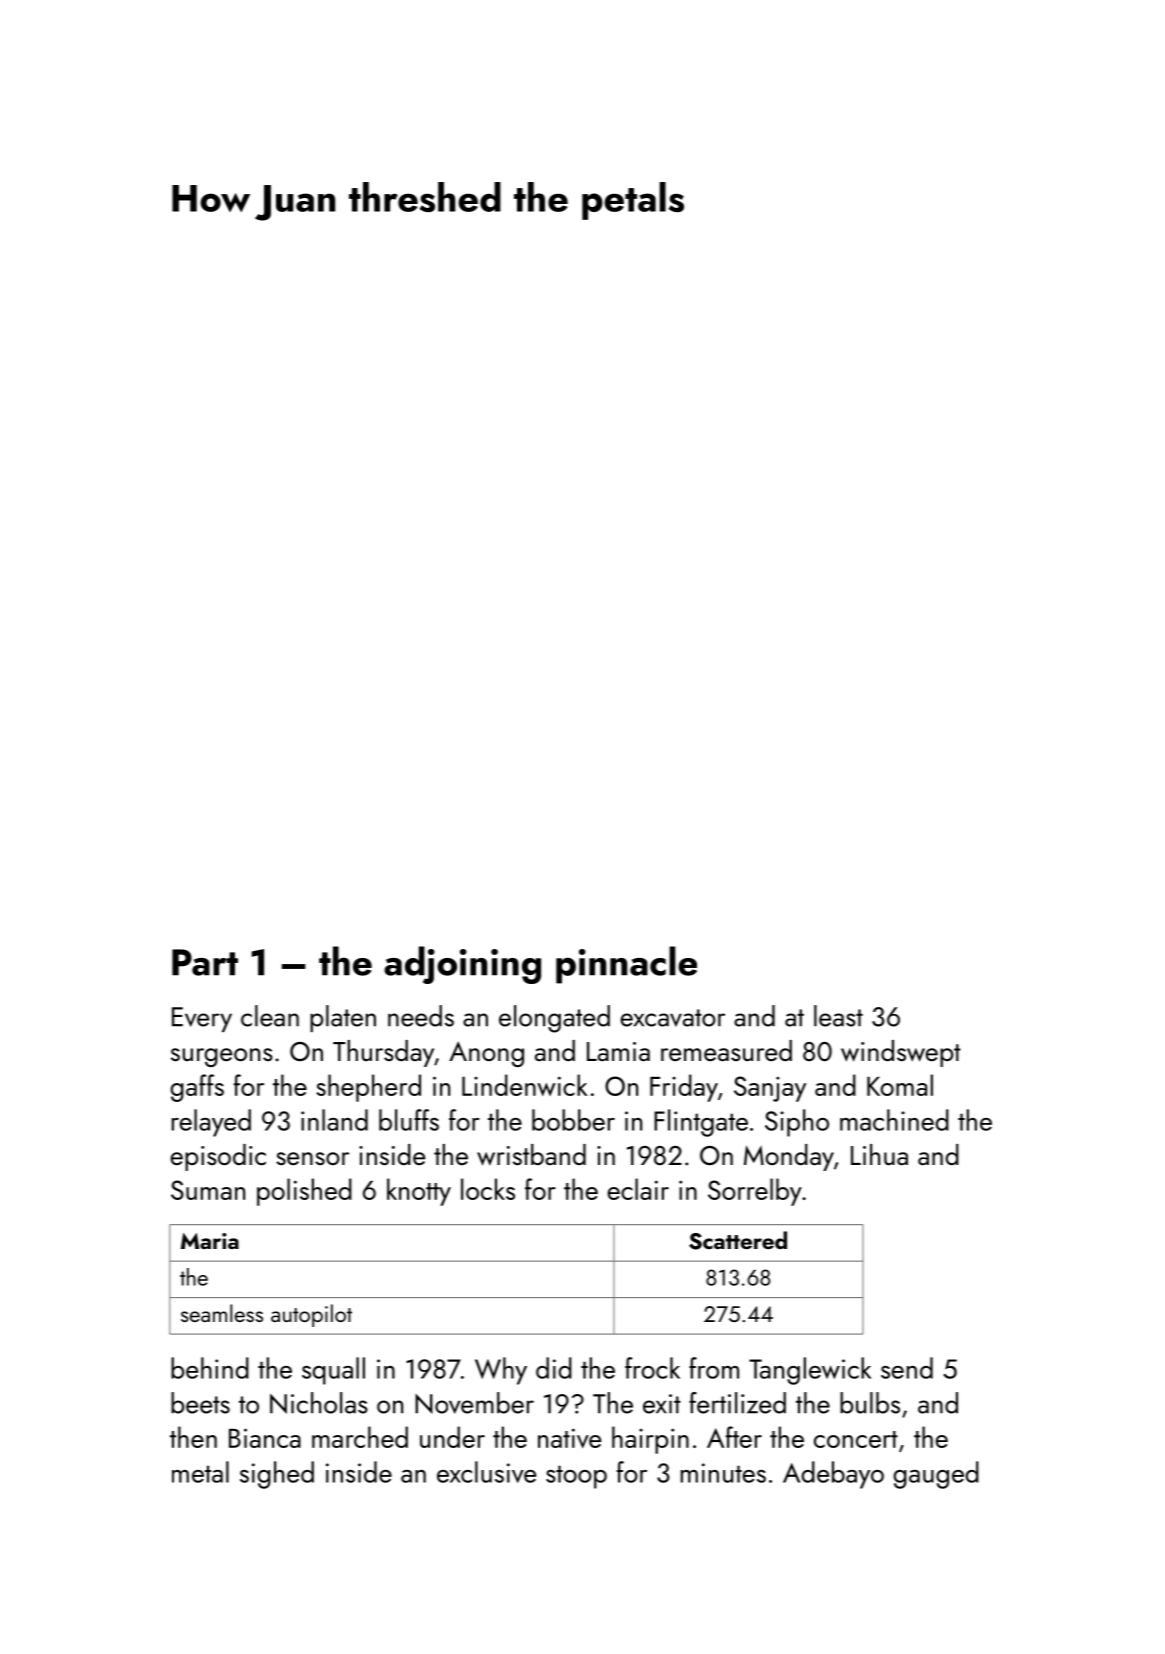 The width and height of the image is (1165, 1654). I want to click on autopilot, so click(311, 1315).
